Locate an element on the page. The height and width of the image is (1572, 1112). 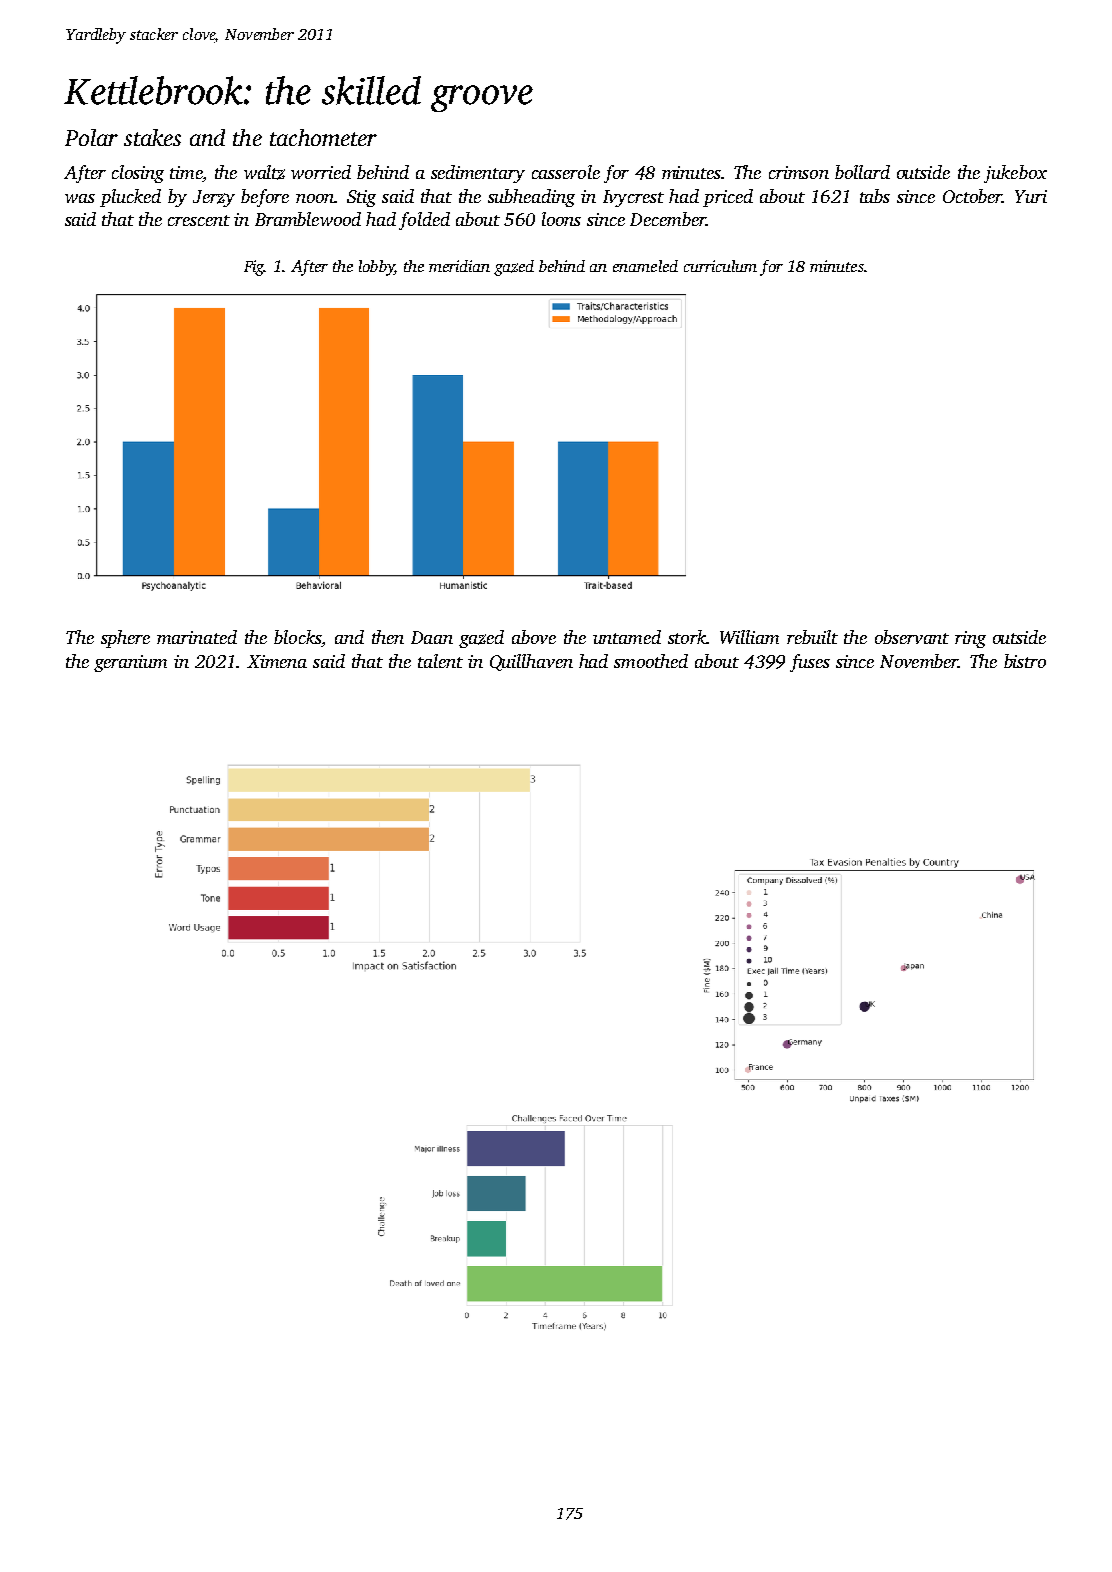
meridian is located at coordinates (459, 266).
